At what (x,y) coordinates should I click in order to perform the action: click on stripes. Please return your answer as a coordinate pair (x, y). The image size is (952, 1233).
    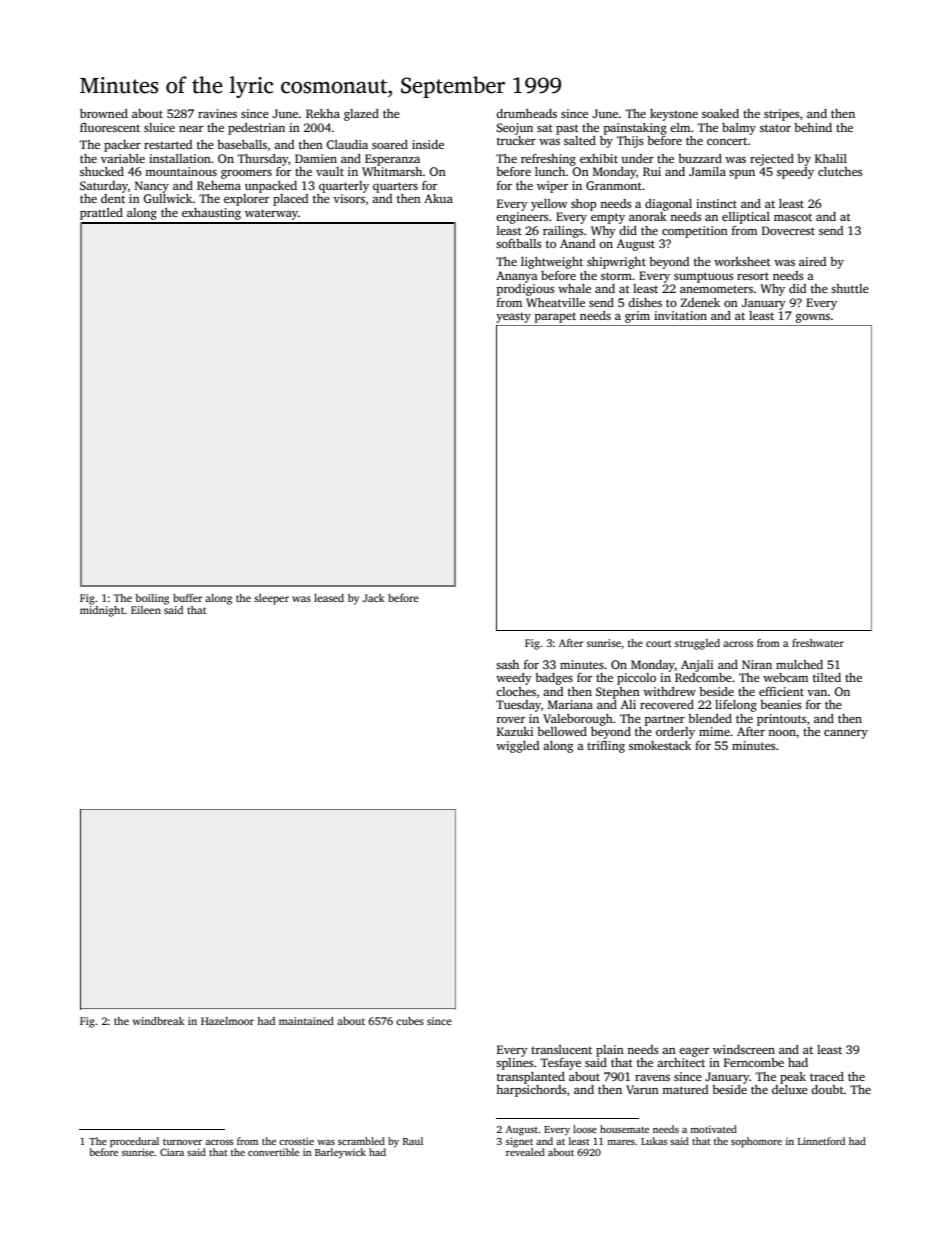
    Looking at the image, I should click on (782, 115).
